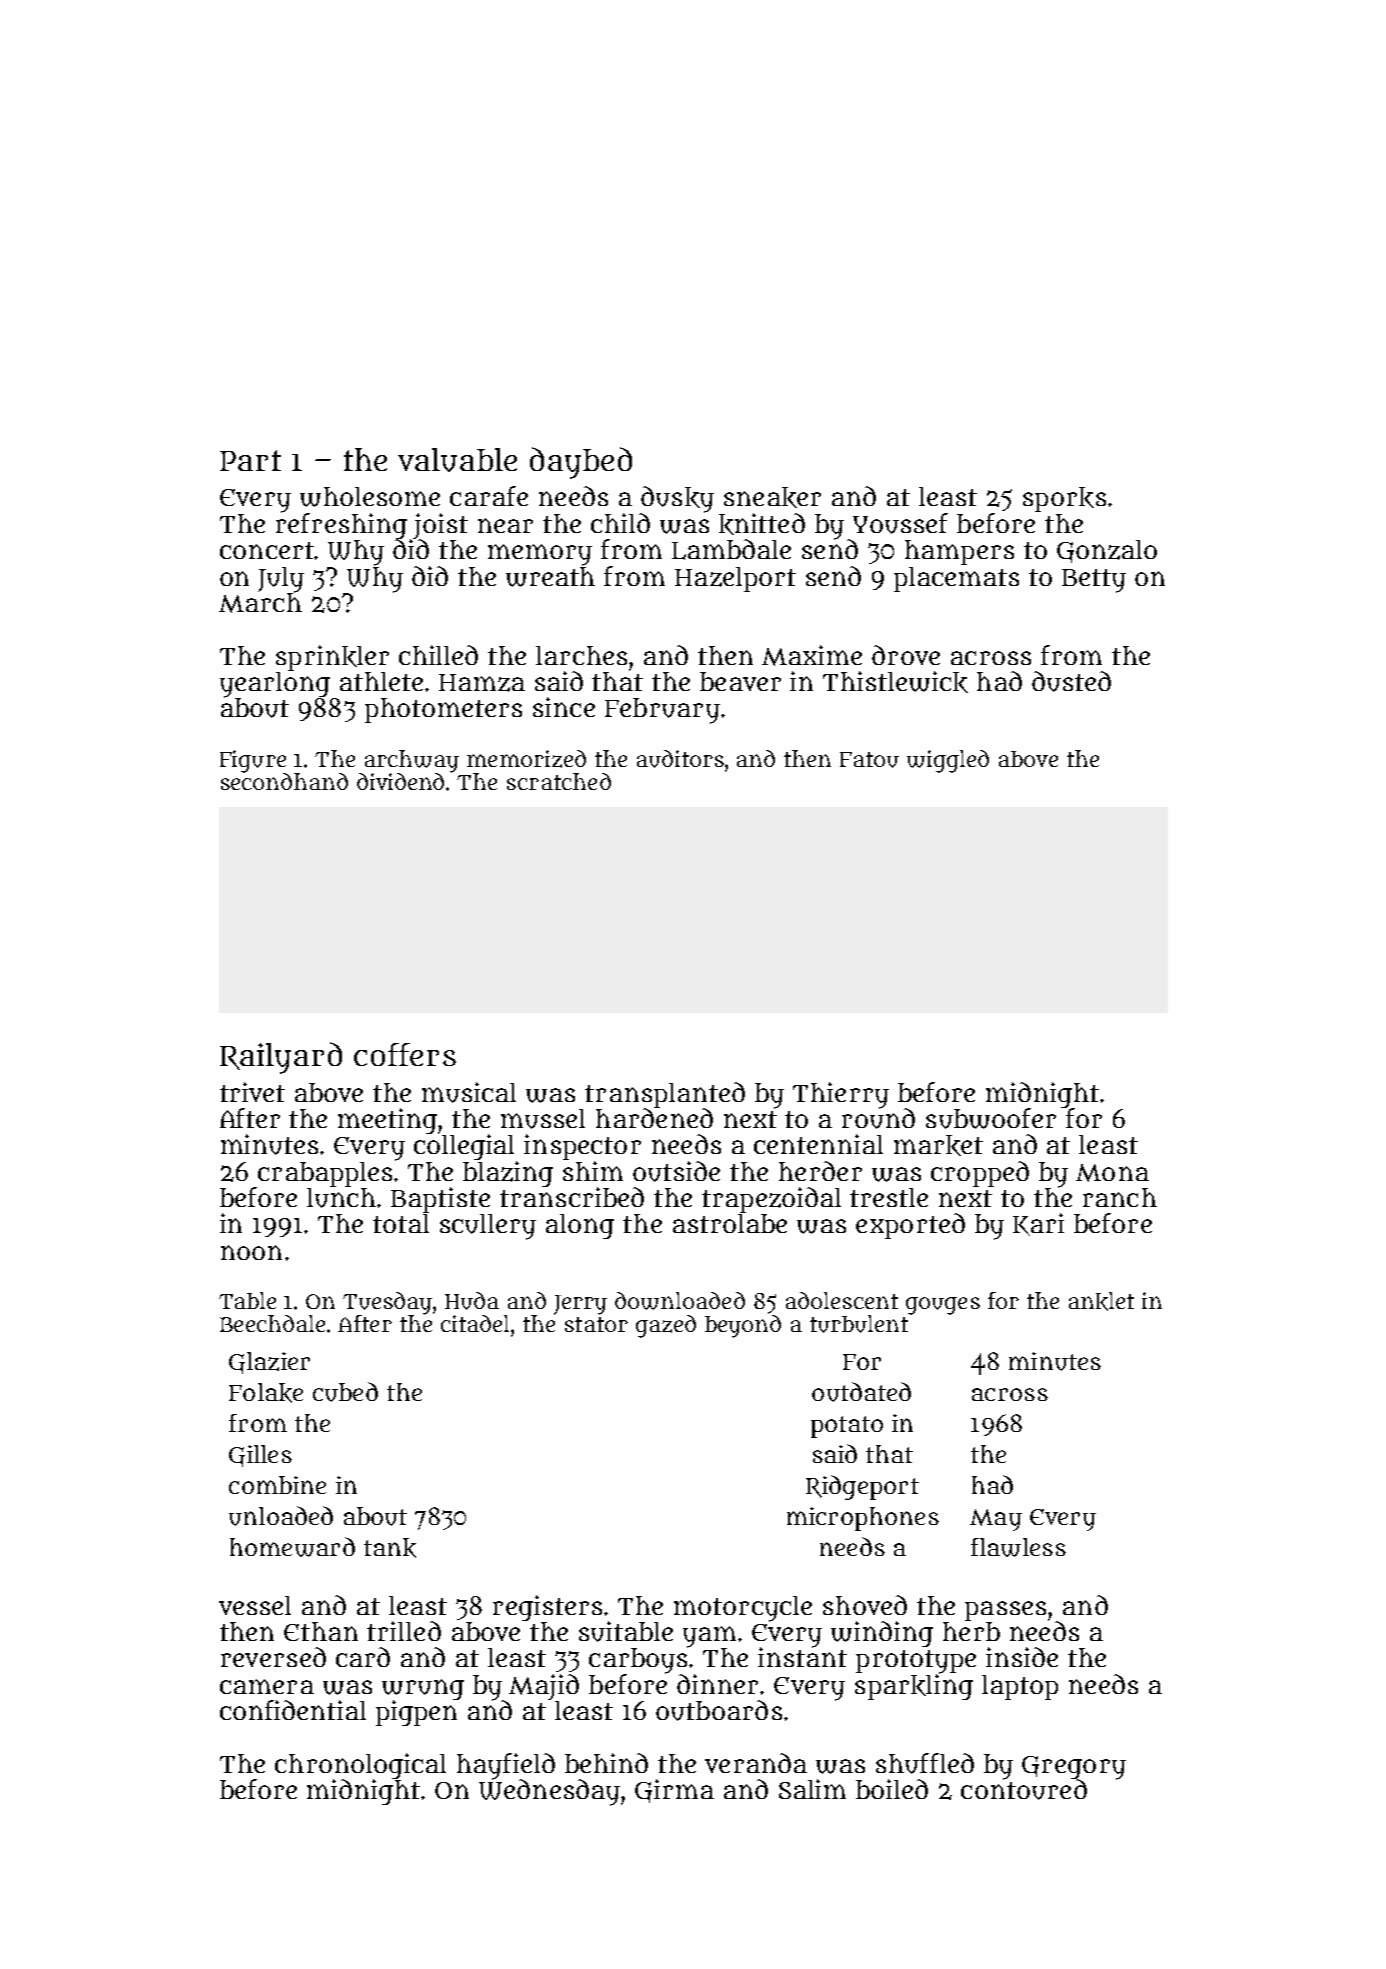  I want to click on Mona, so click(1112, 1173).
